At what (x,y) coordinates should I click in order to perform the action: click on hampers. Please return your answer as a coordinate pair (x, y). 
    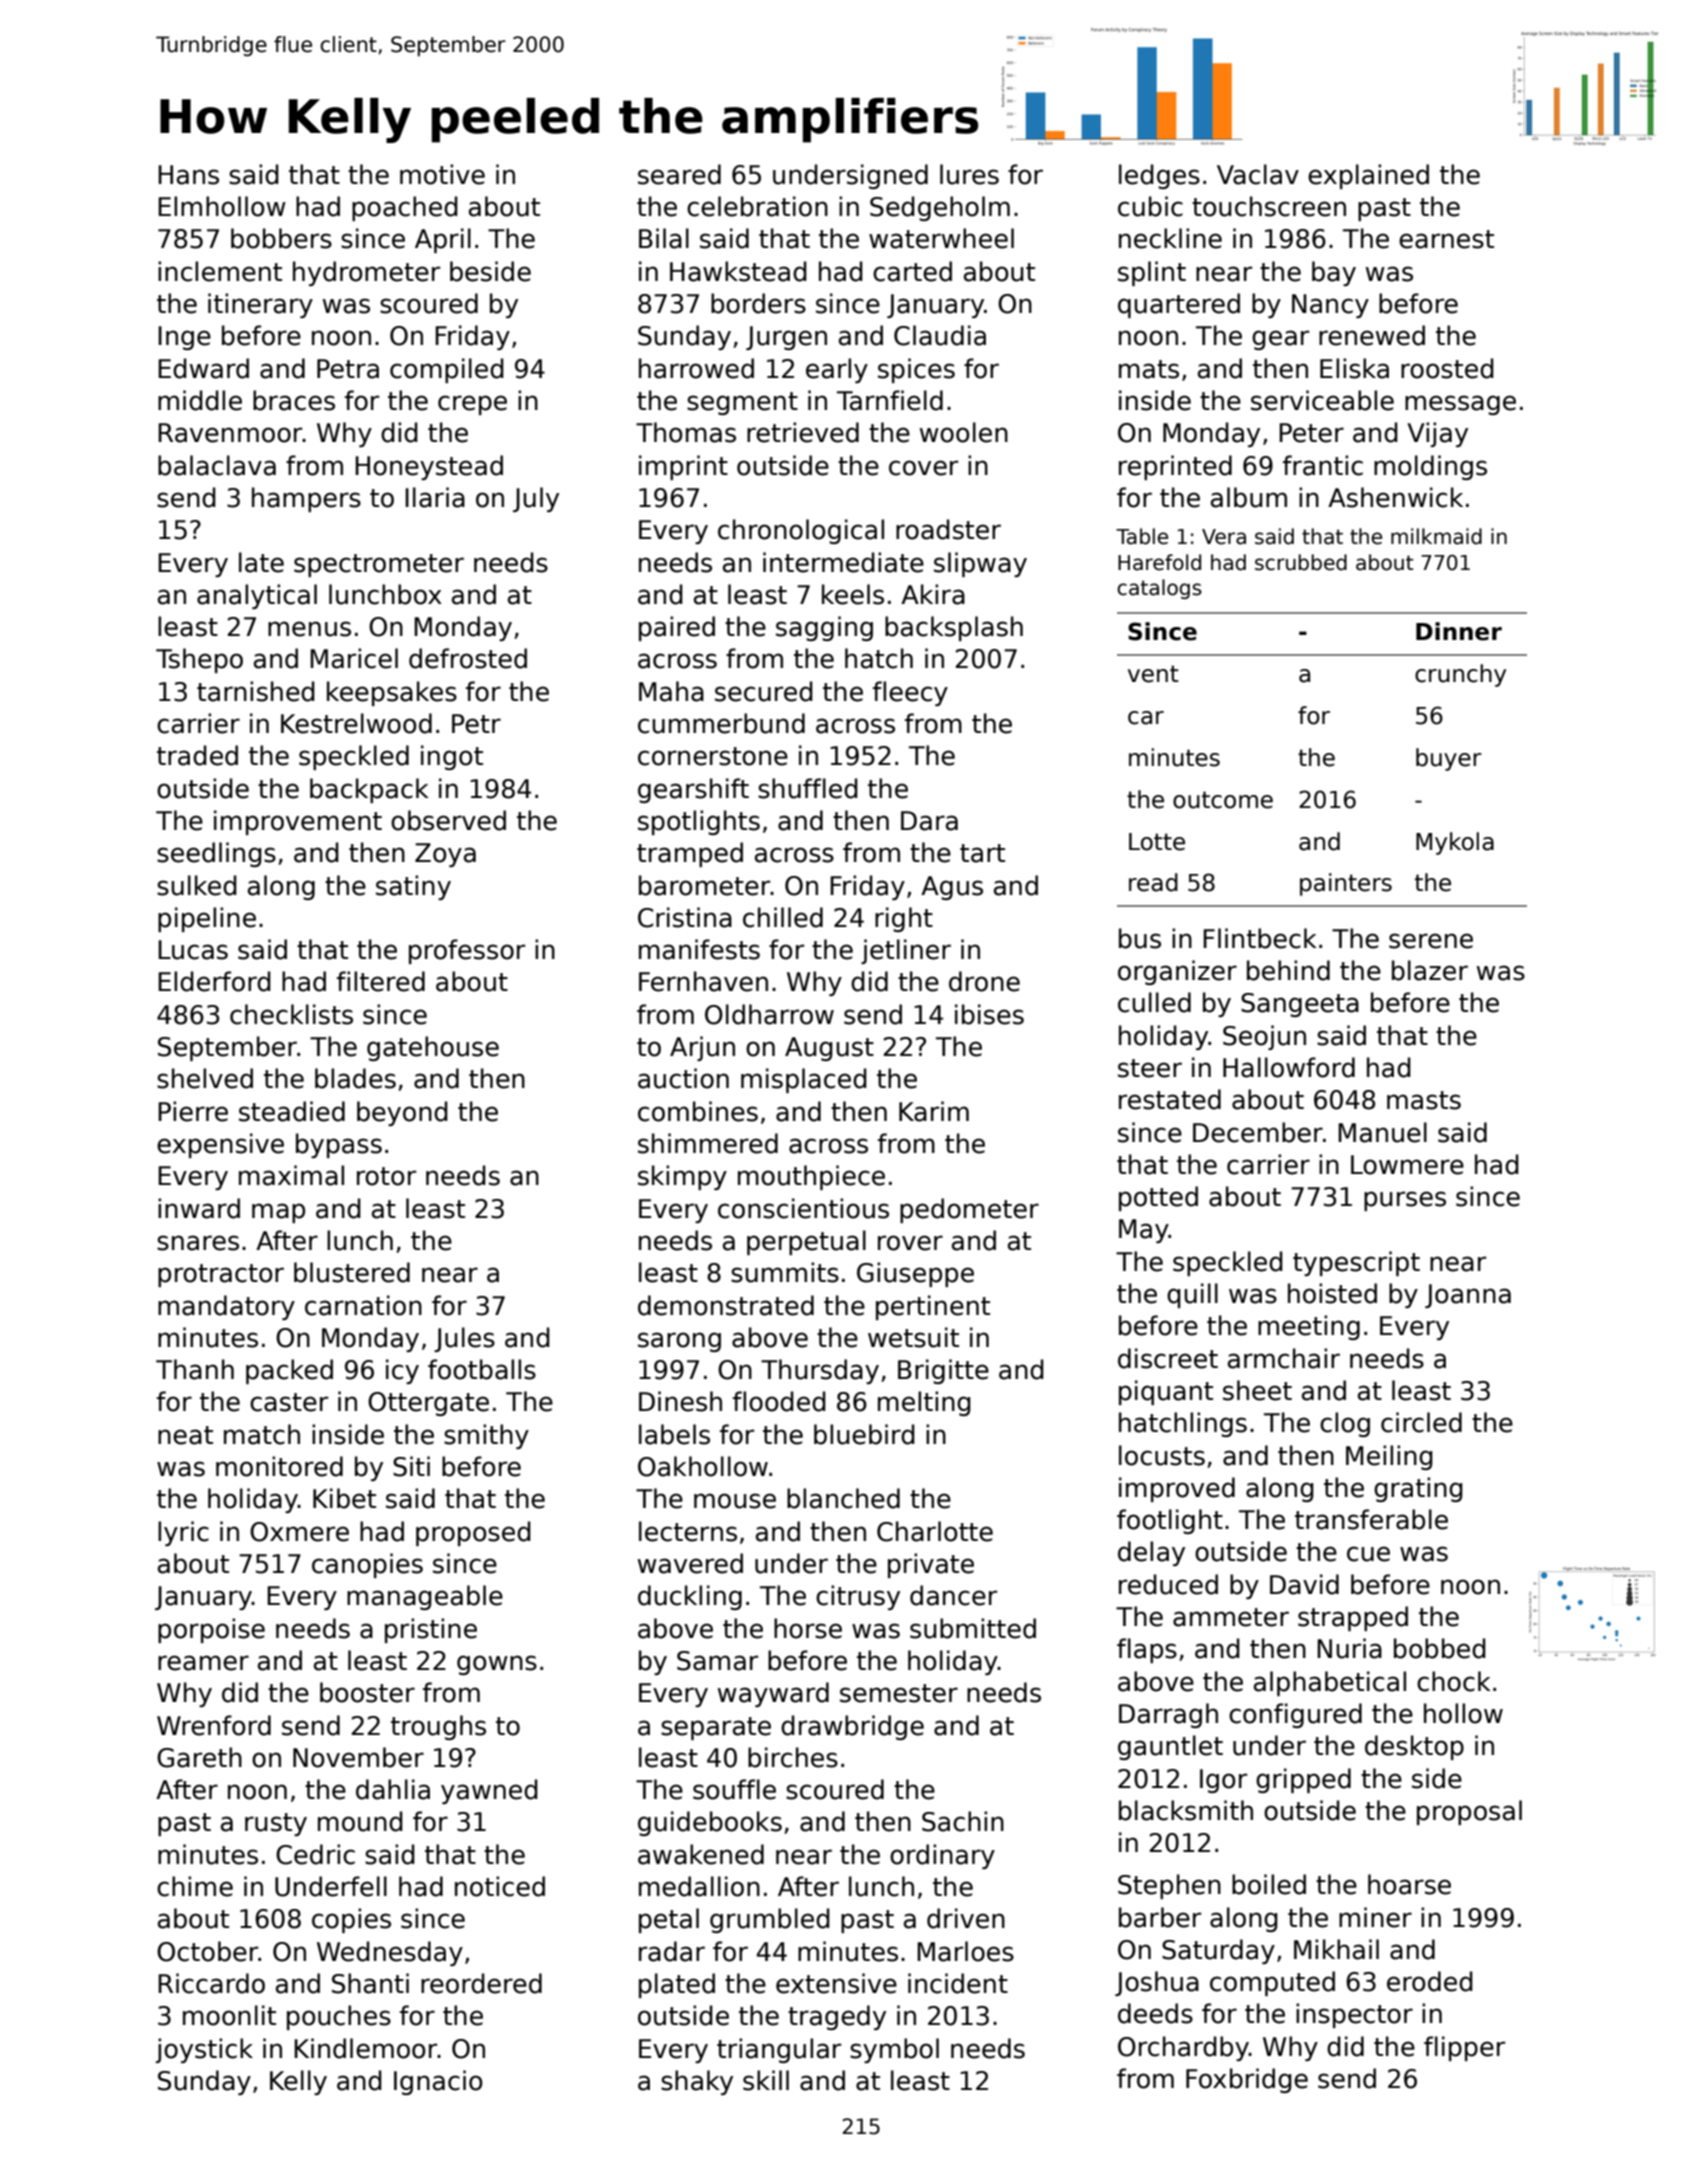
    Looking at the image, I should click on (306, 499).
